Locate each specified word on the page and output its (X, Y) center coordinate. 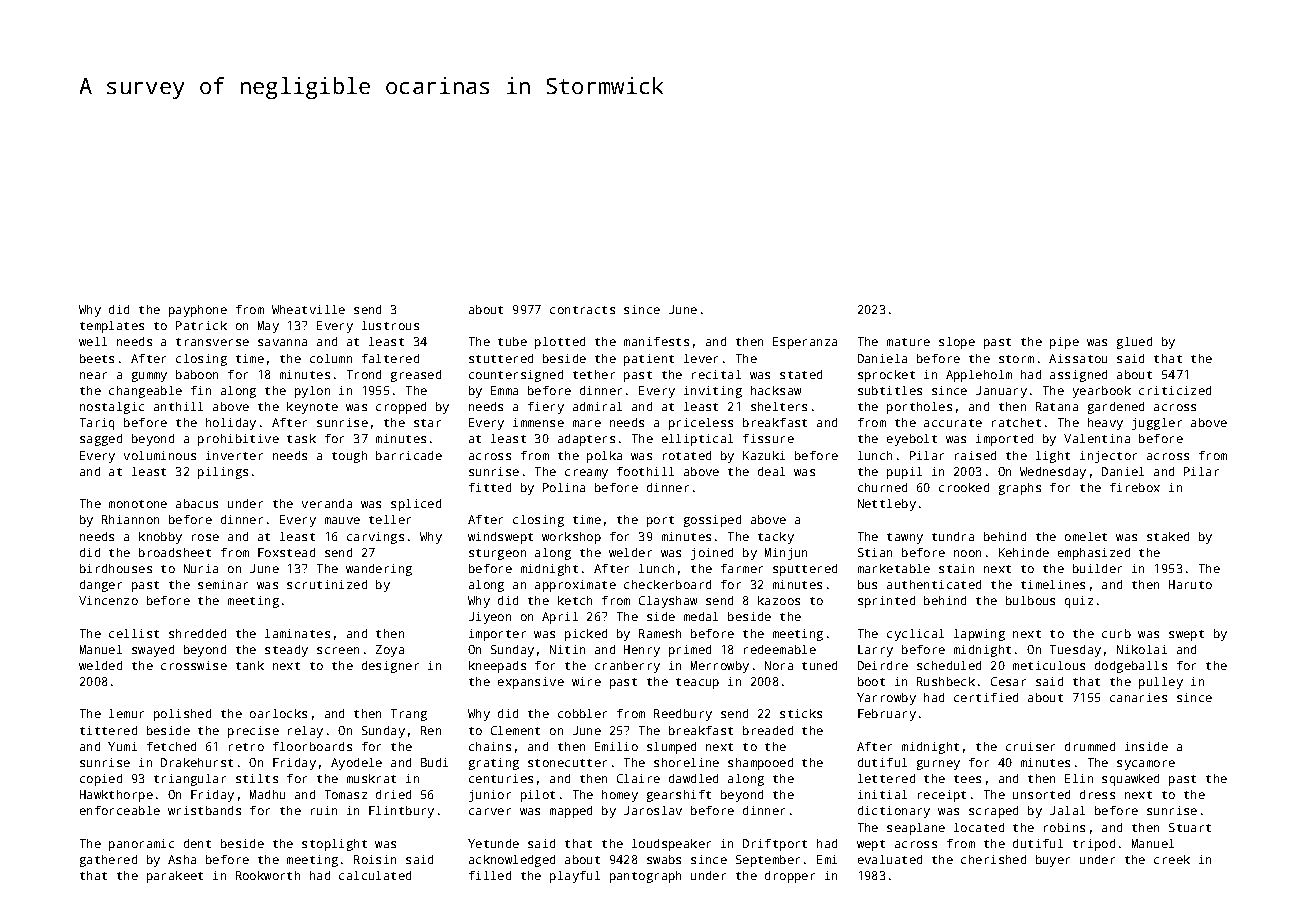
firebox (1135, 487)
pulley (1161, 683)
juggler (1157, 424)
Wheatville (308, 309)
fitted (490, 487)
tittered (108, 730)
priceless (701, 424)
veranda (327, 503)
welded (100, 665)
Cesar (1008, 681)
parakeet (175, 877)
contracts (582, 310)
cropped (401, 408)
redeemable (780, 649)
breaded (768, 730)
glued (1134, 343)
